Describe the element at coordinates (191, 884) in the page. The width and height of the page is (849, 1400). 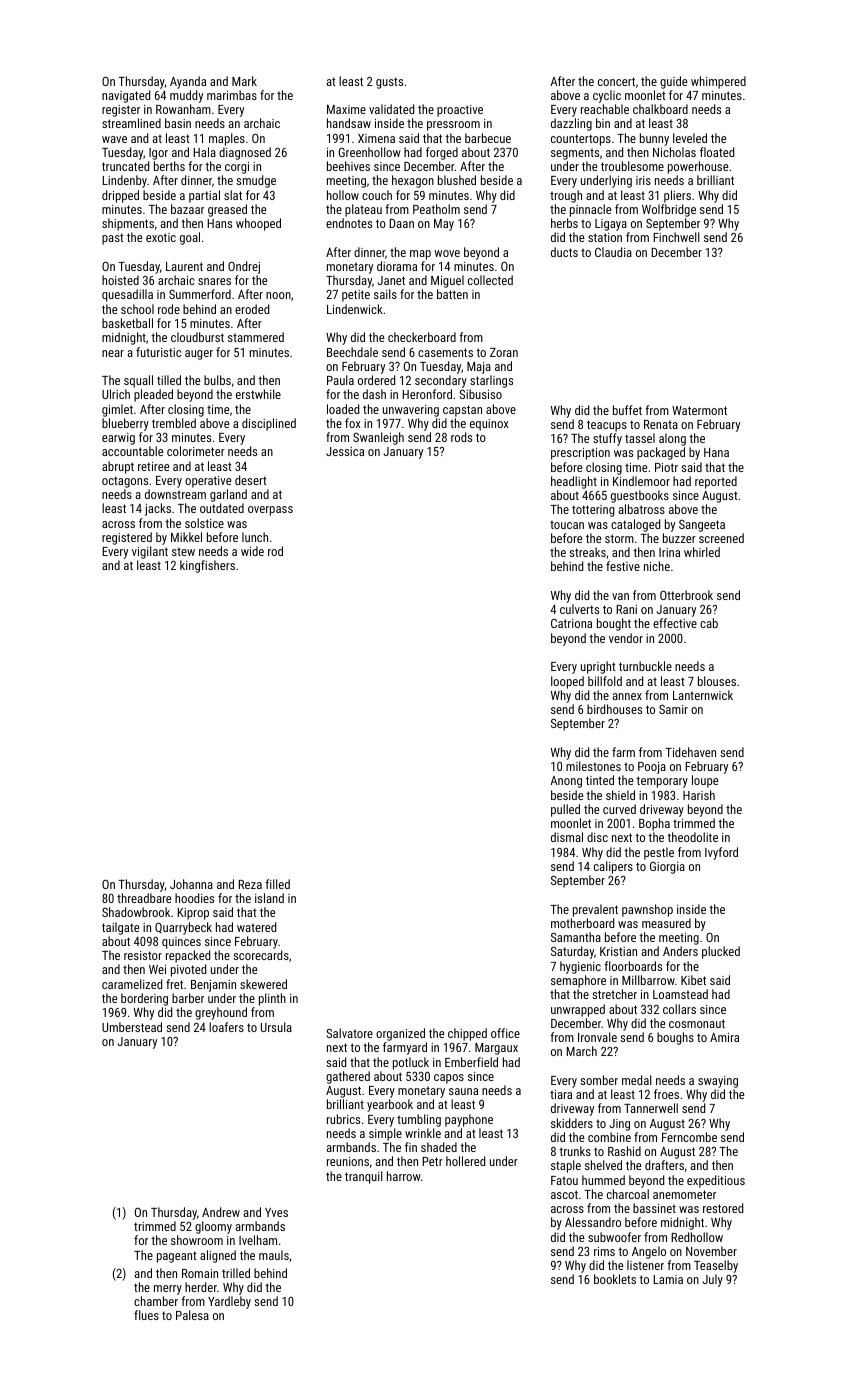
I see `Johanna` at that location.
